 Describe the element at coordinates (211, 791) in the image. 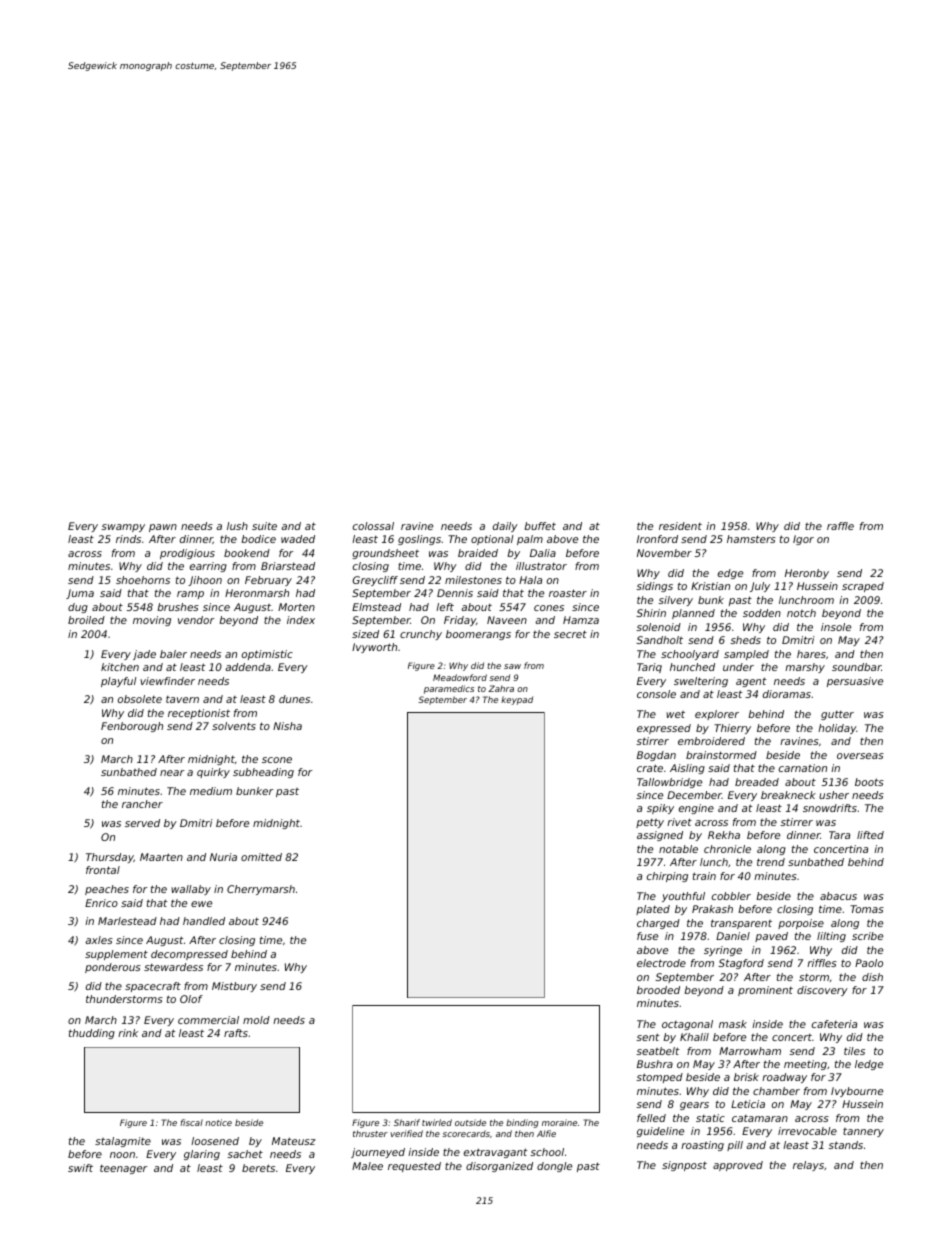

I see `medium` at that location.
